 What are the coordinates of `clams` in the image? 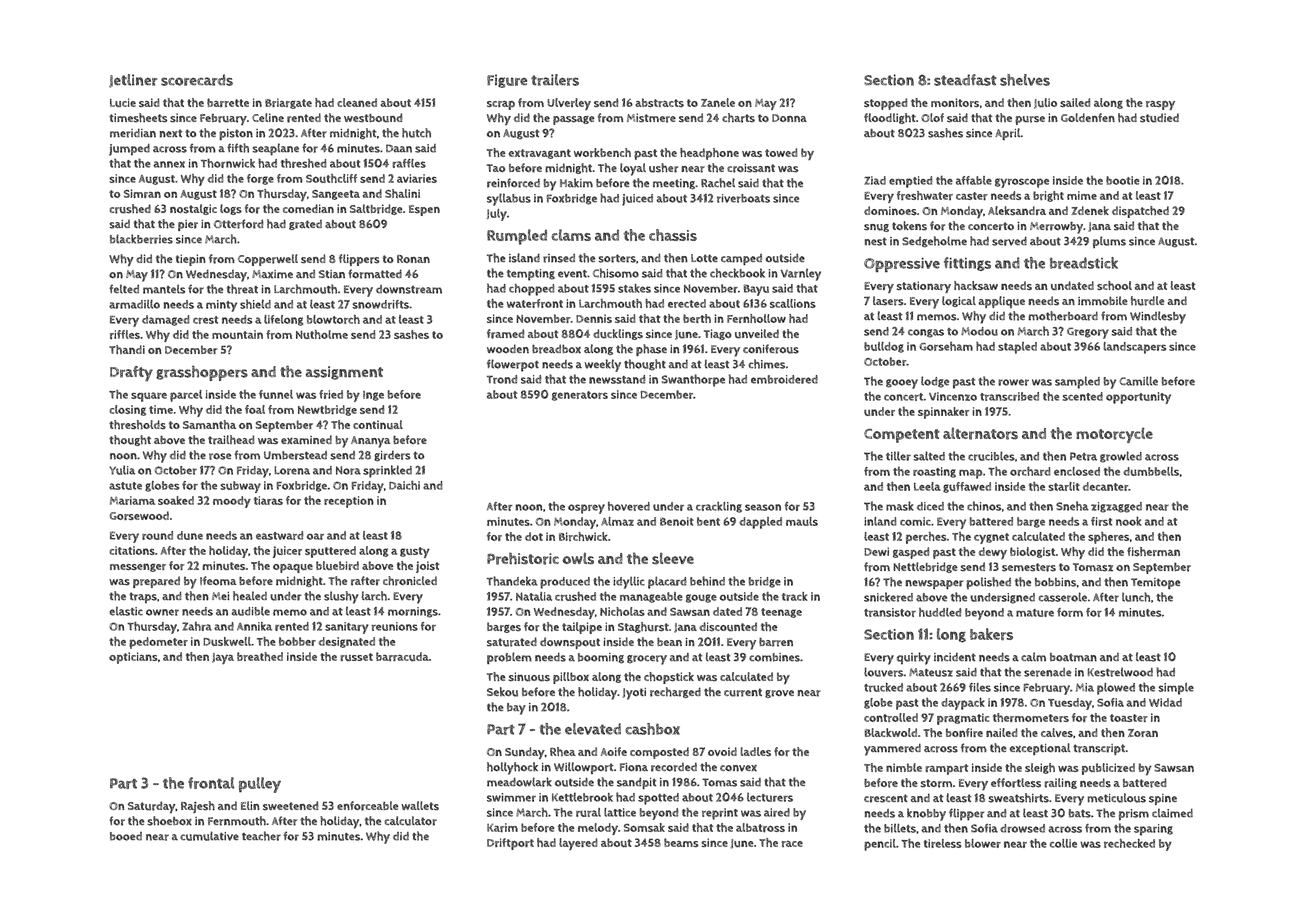 It's located at (571, 235).
